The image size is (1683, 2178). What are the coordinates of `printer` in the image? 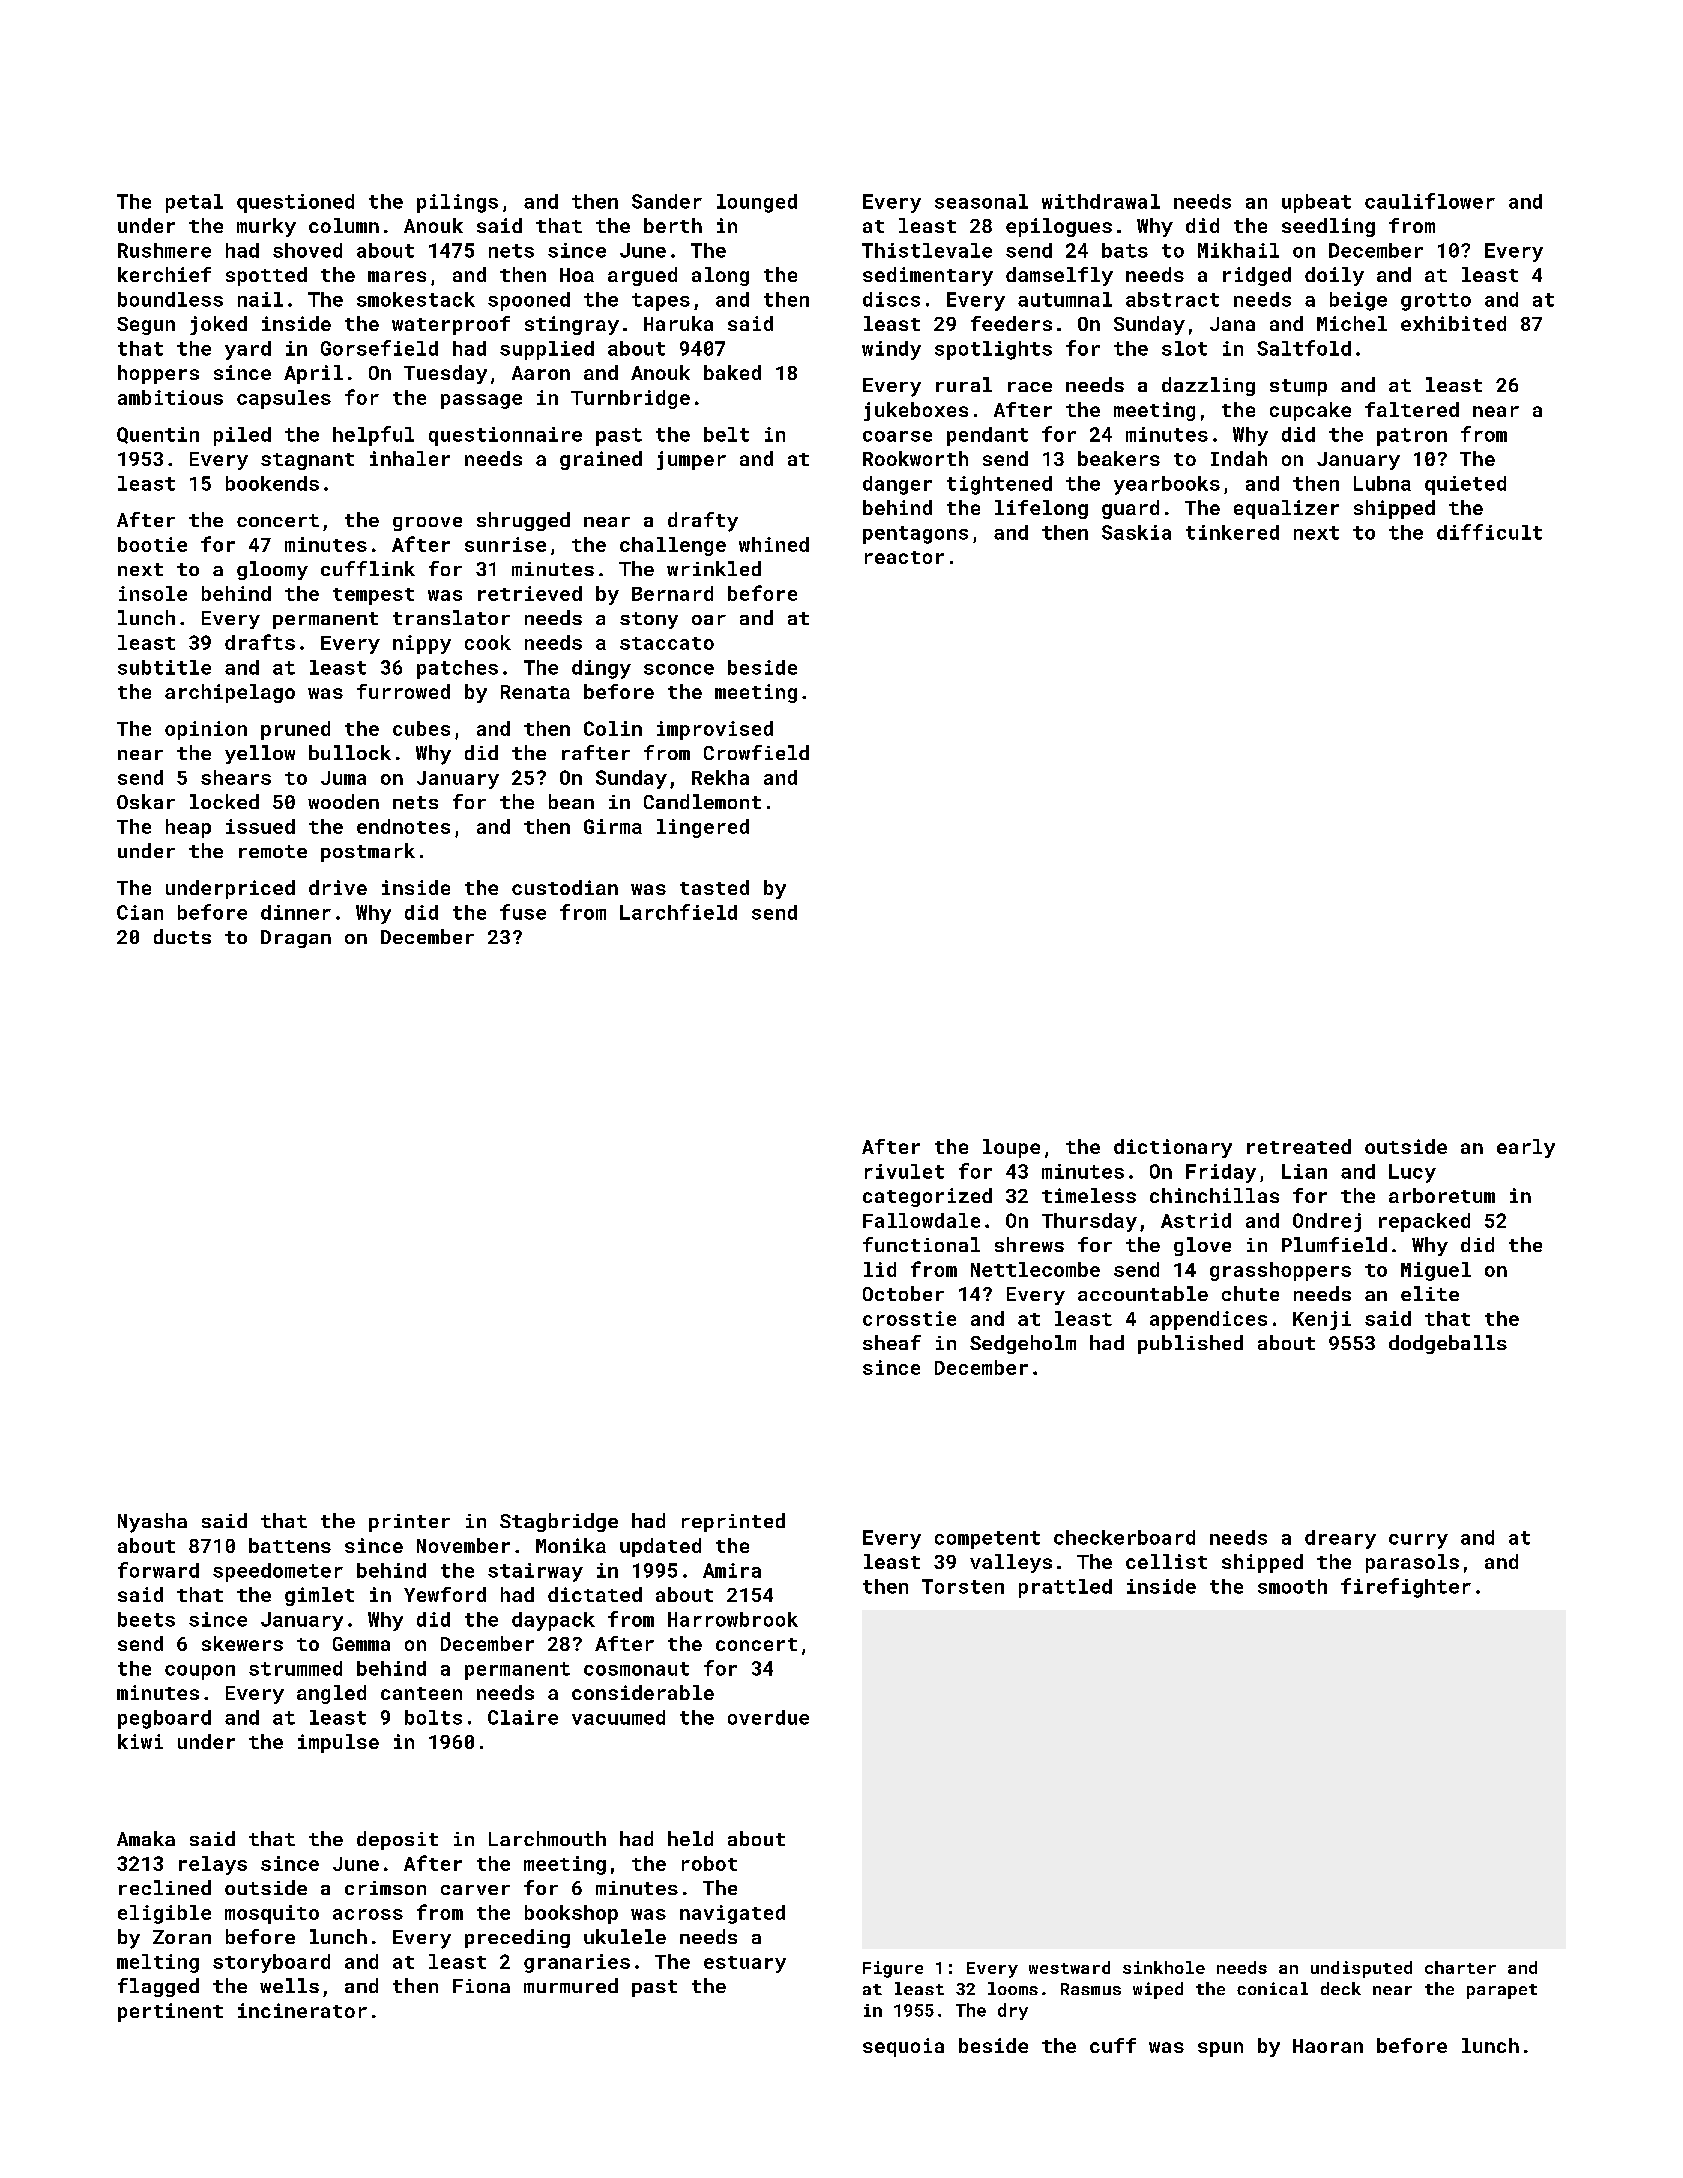 It's located at (409, 1523).
